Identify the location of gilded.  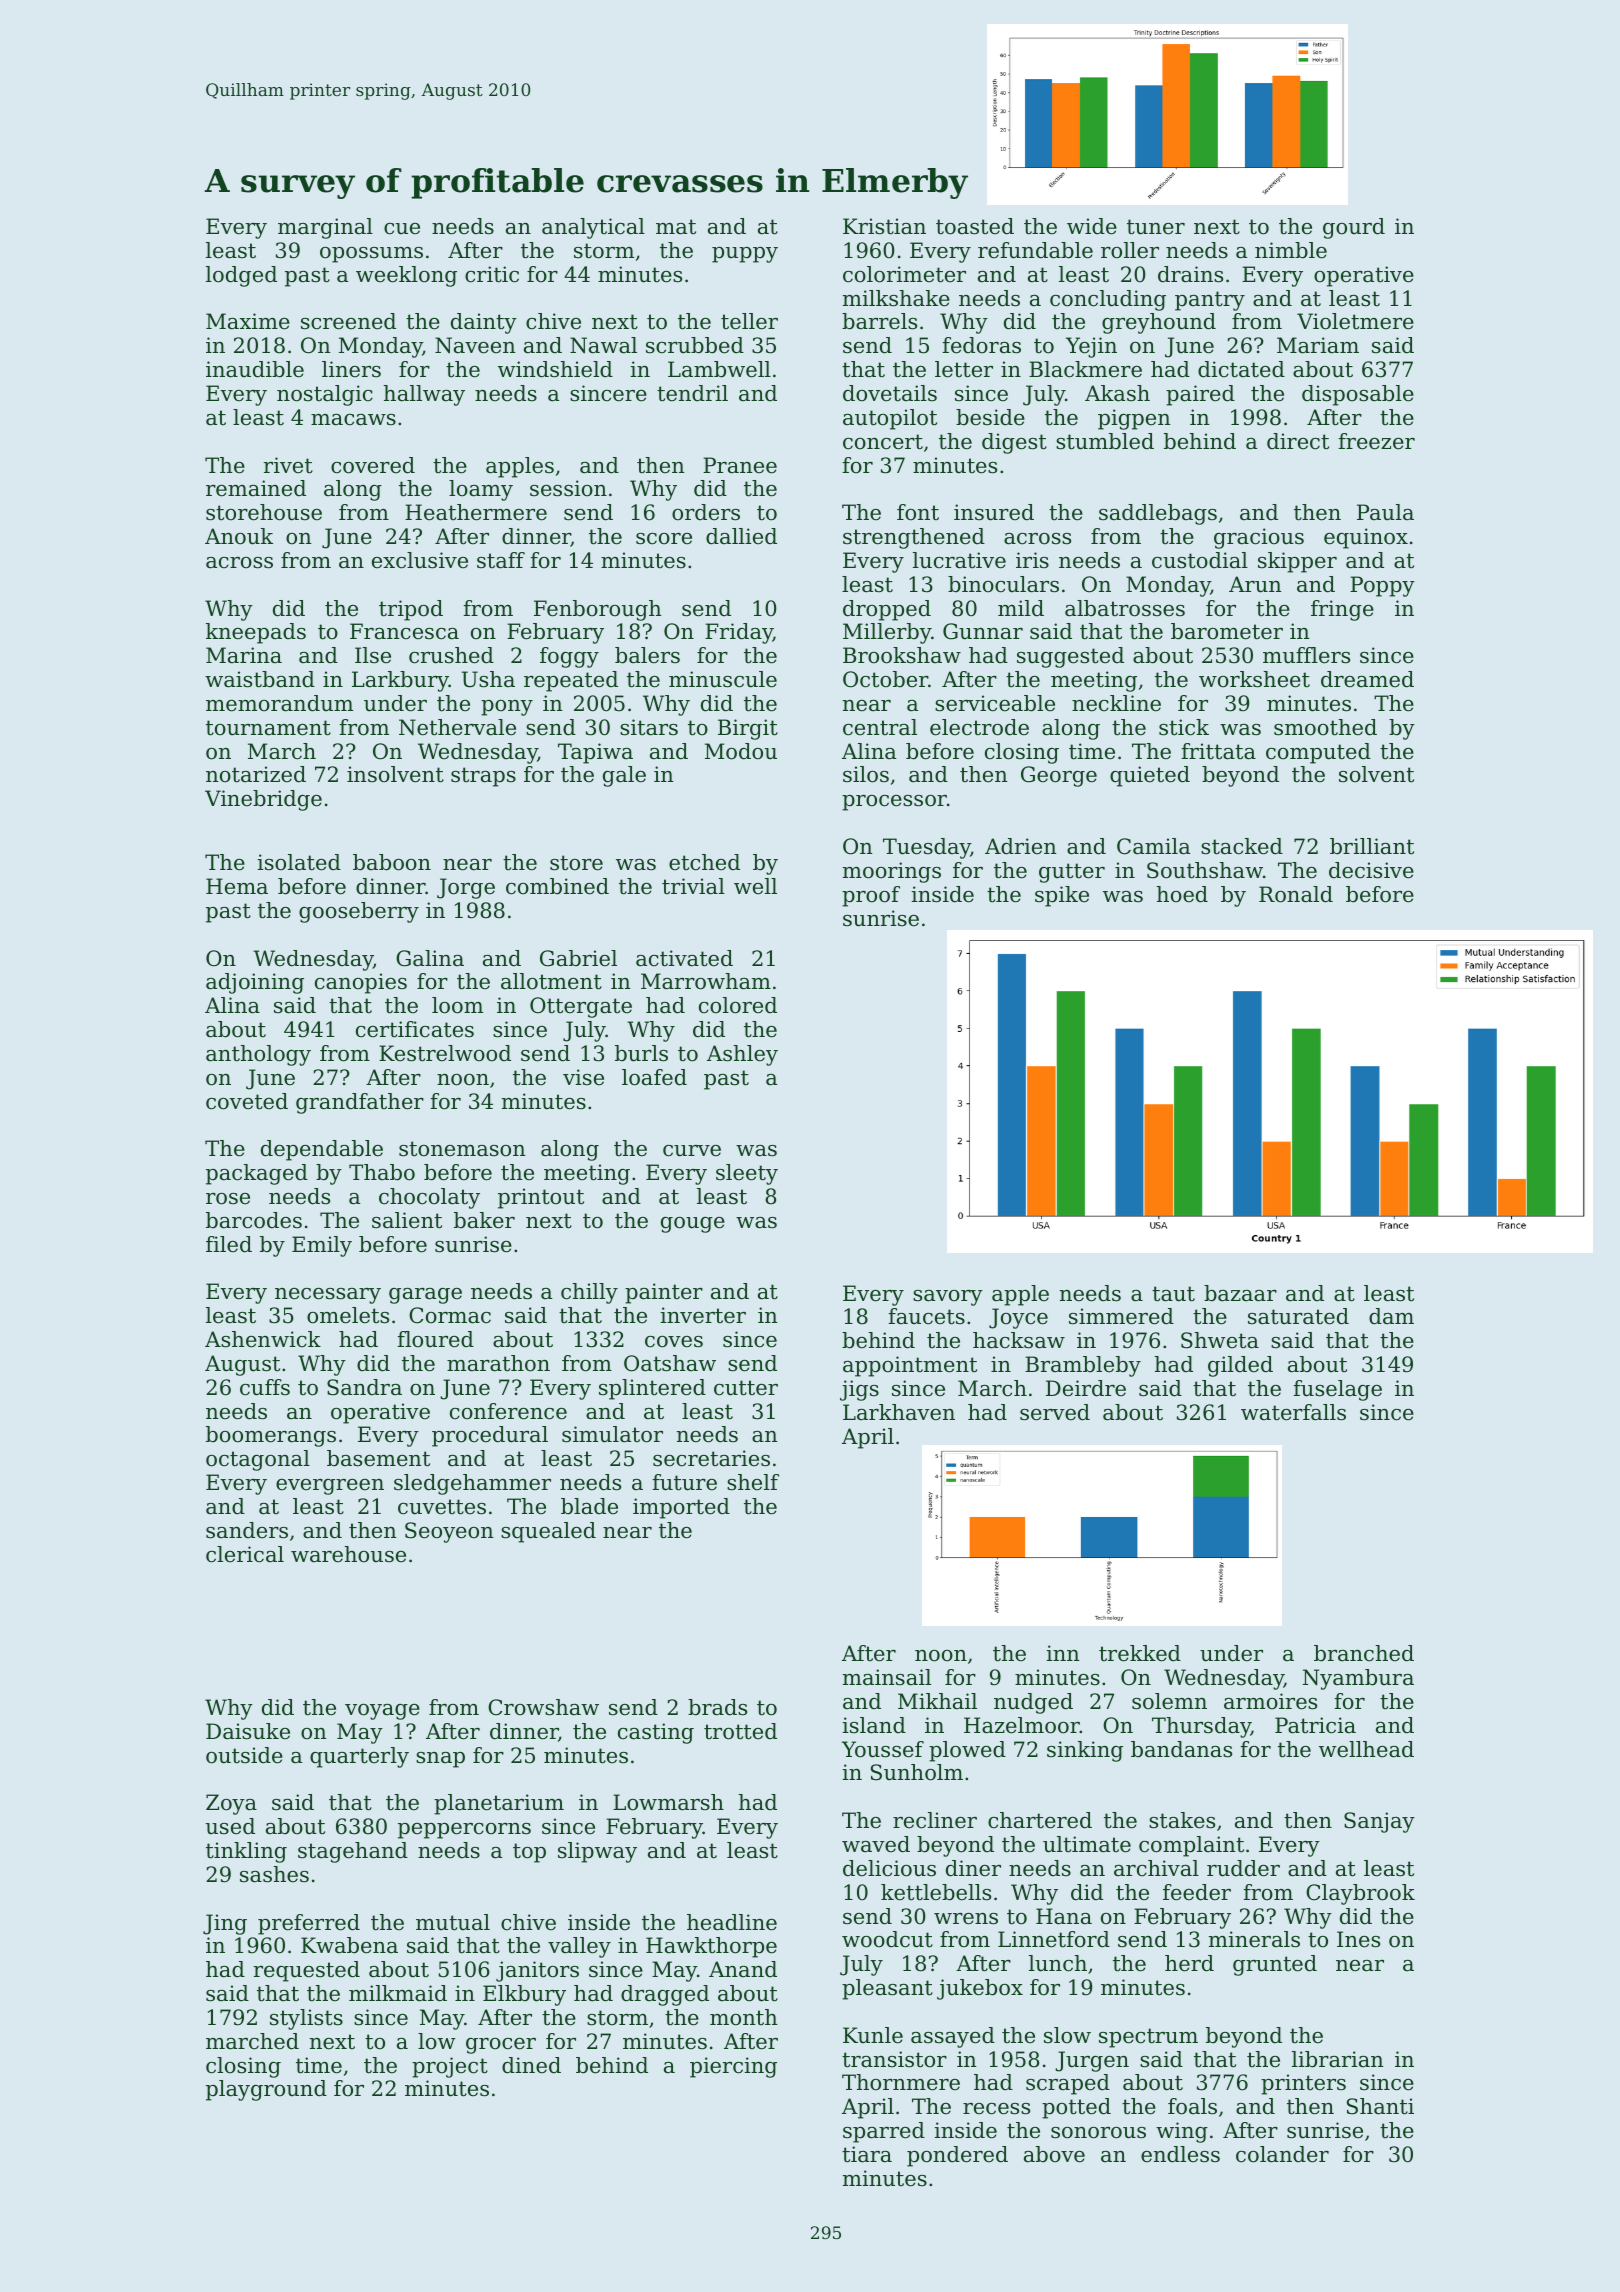
(1240, 1366).
